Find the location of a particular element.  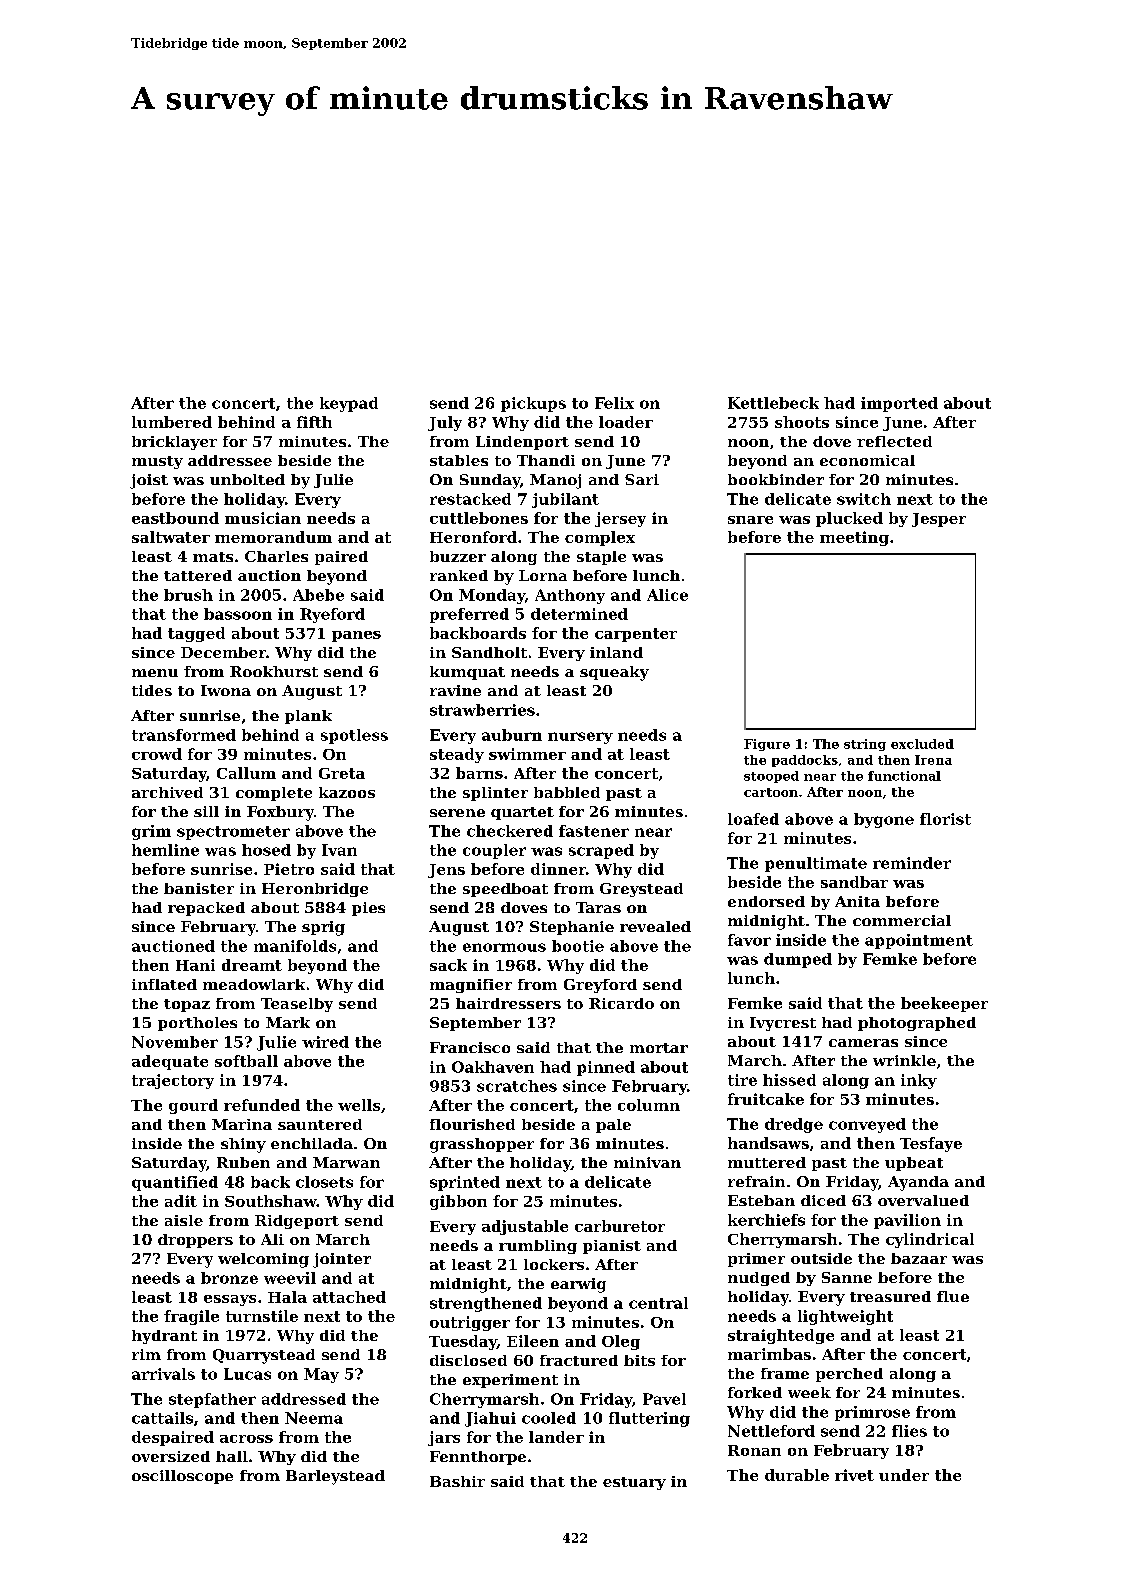

archived is located at coordinates (167, 792).
